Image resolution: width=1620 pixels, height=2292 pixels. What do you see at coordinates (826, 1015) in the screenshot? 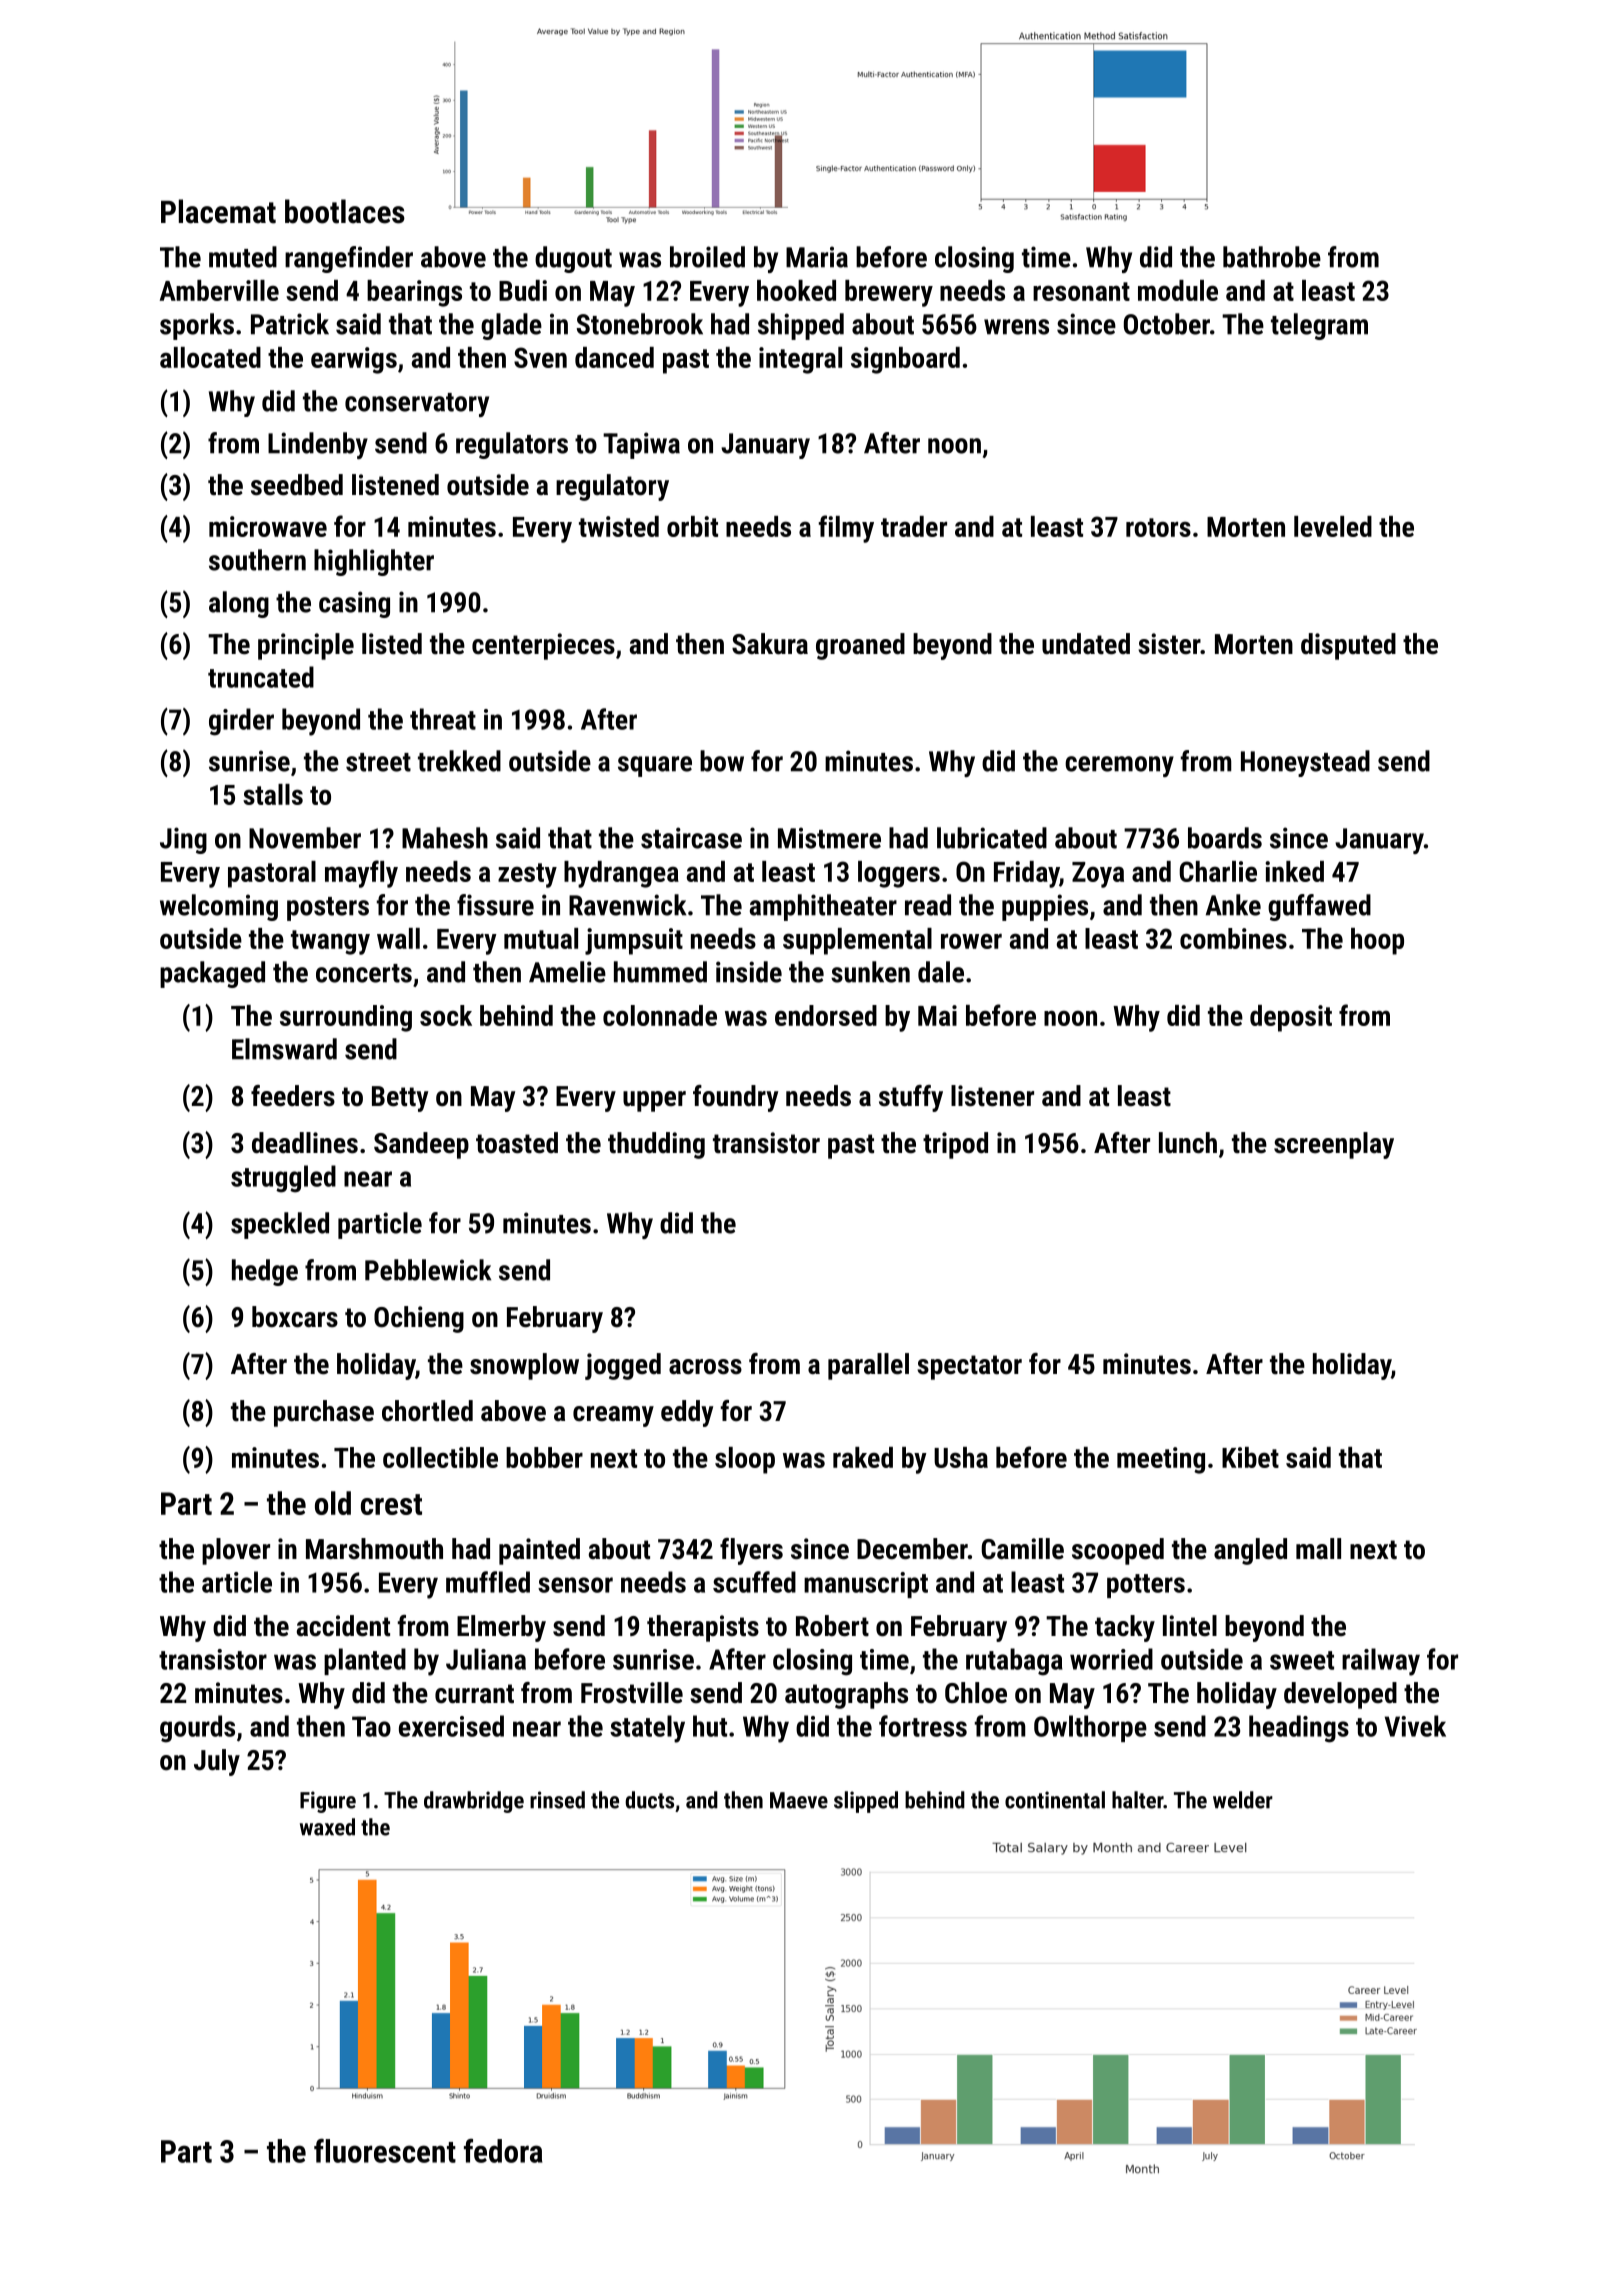
I see `endorsed` at bounding box center [826, 1015].
